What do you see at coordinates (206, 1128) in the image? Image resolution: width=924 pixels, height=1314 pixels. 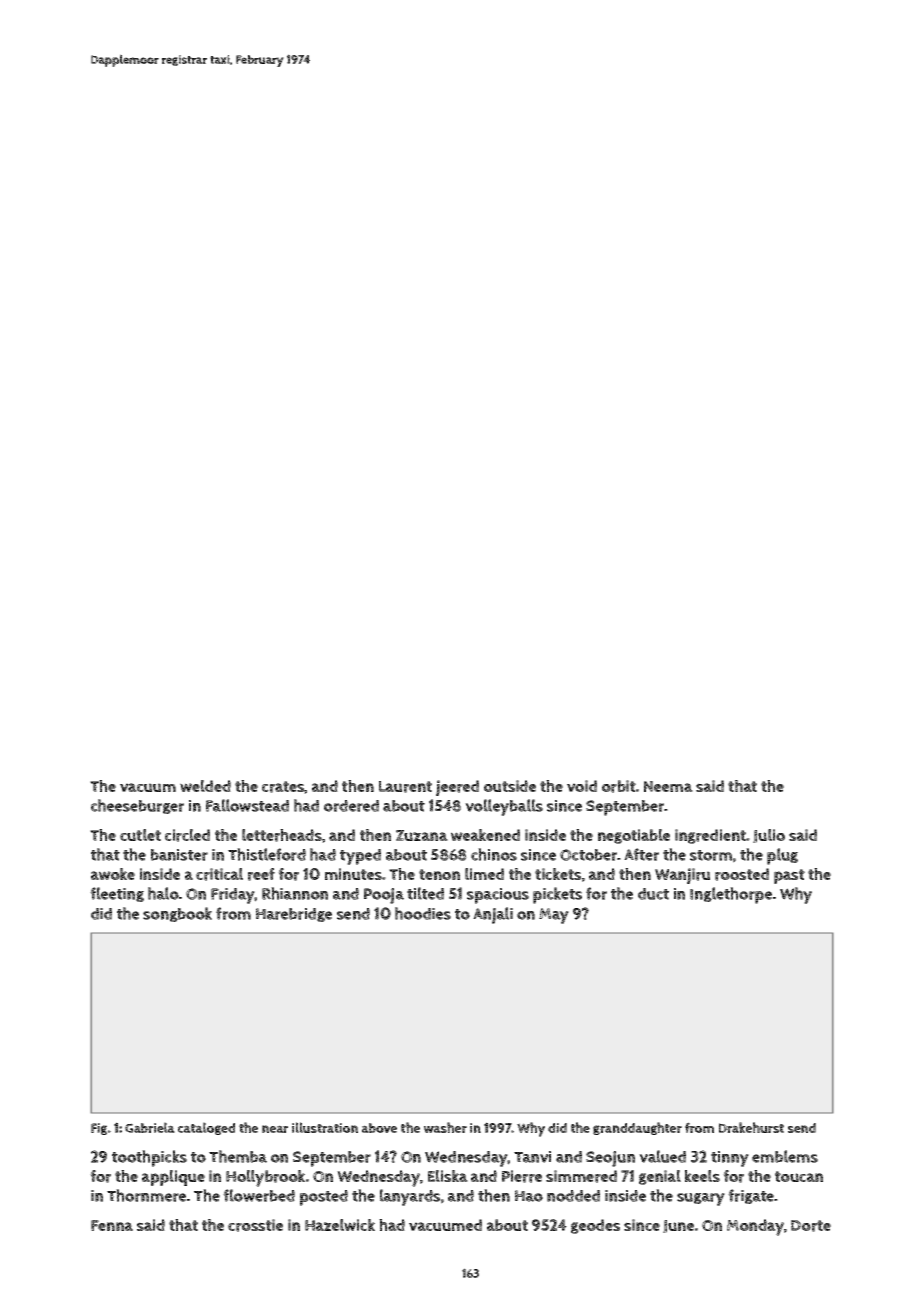 I see `cataloged` at bounding box center [206, 1128].
